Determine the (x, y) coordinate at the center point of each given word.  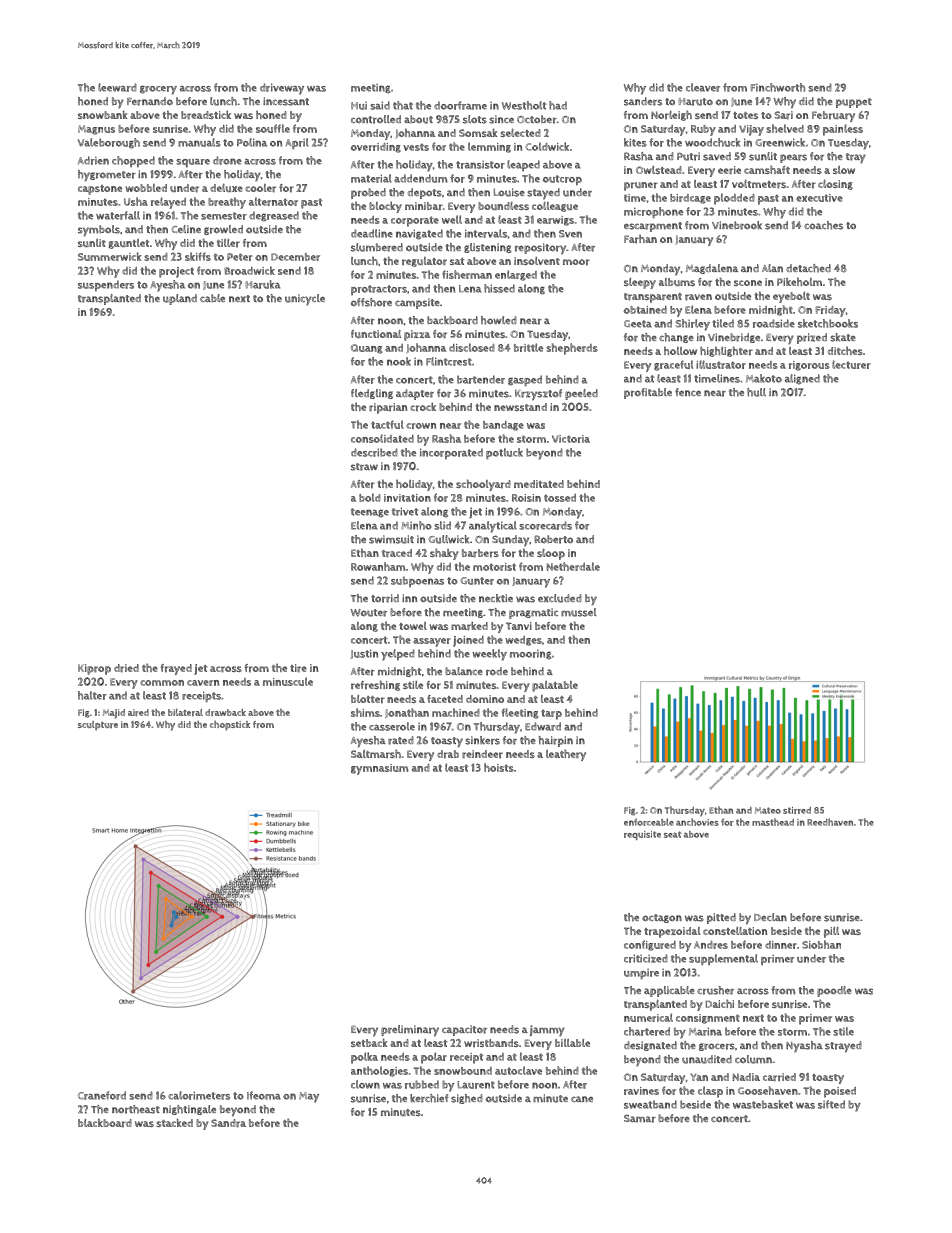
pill (831, 932)
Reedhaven (830, 822)
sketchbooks (828, 323)
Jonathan (407, 713)
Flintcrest (449, 361)
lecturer (851, 364)
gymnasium (379, 769)
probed (368, 193)
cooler (260, 188)
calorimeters (199, 1095)
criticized (646, 958)
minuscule (288, 681)
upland (180, 299)
